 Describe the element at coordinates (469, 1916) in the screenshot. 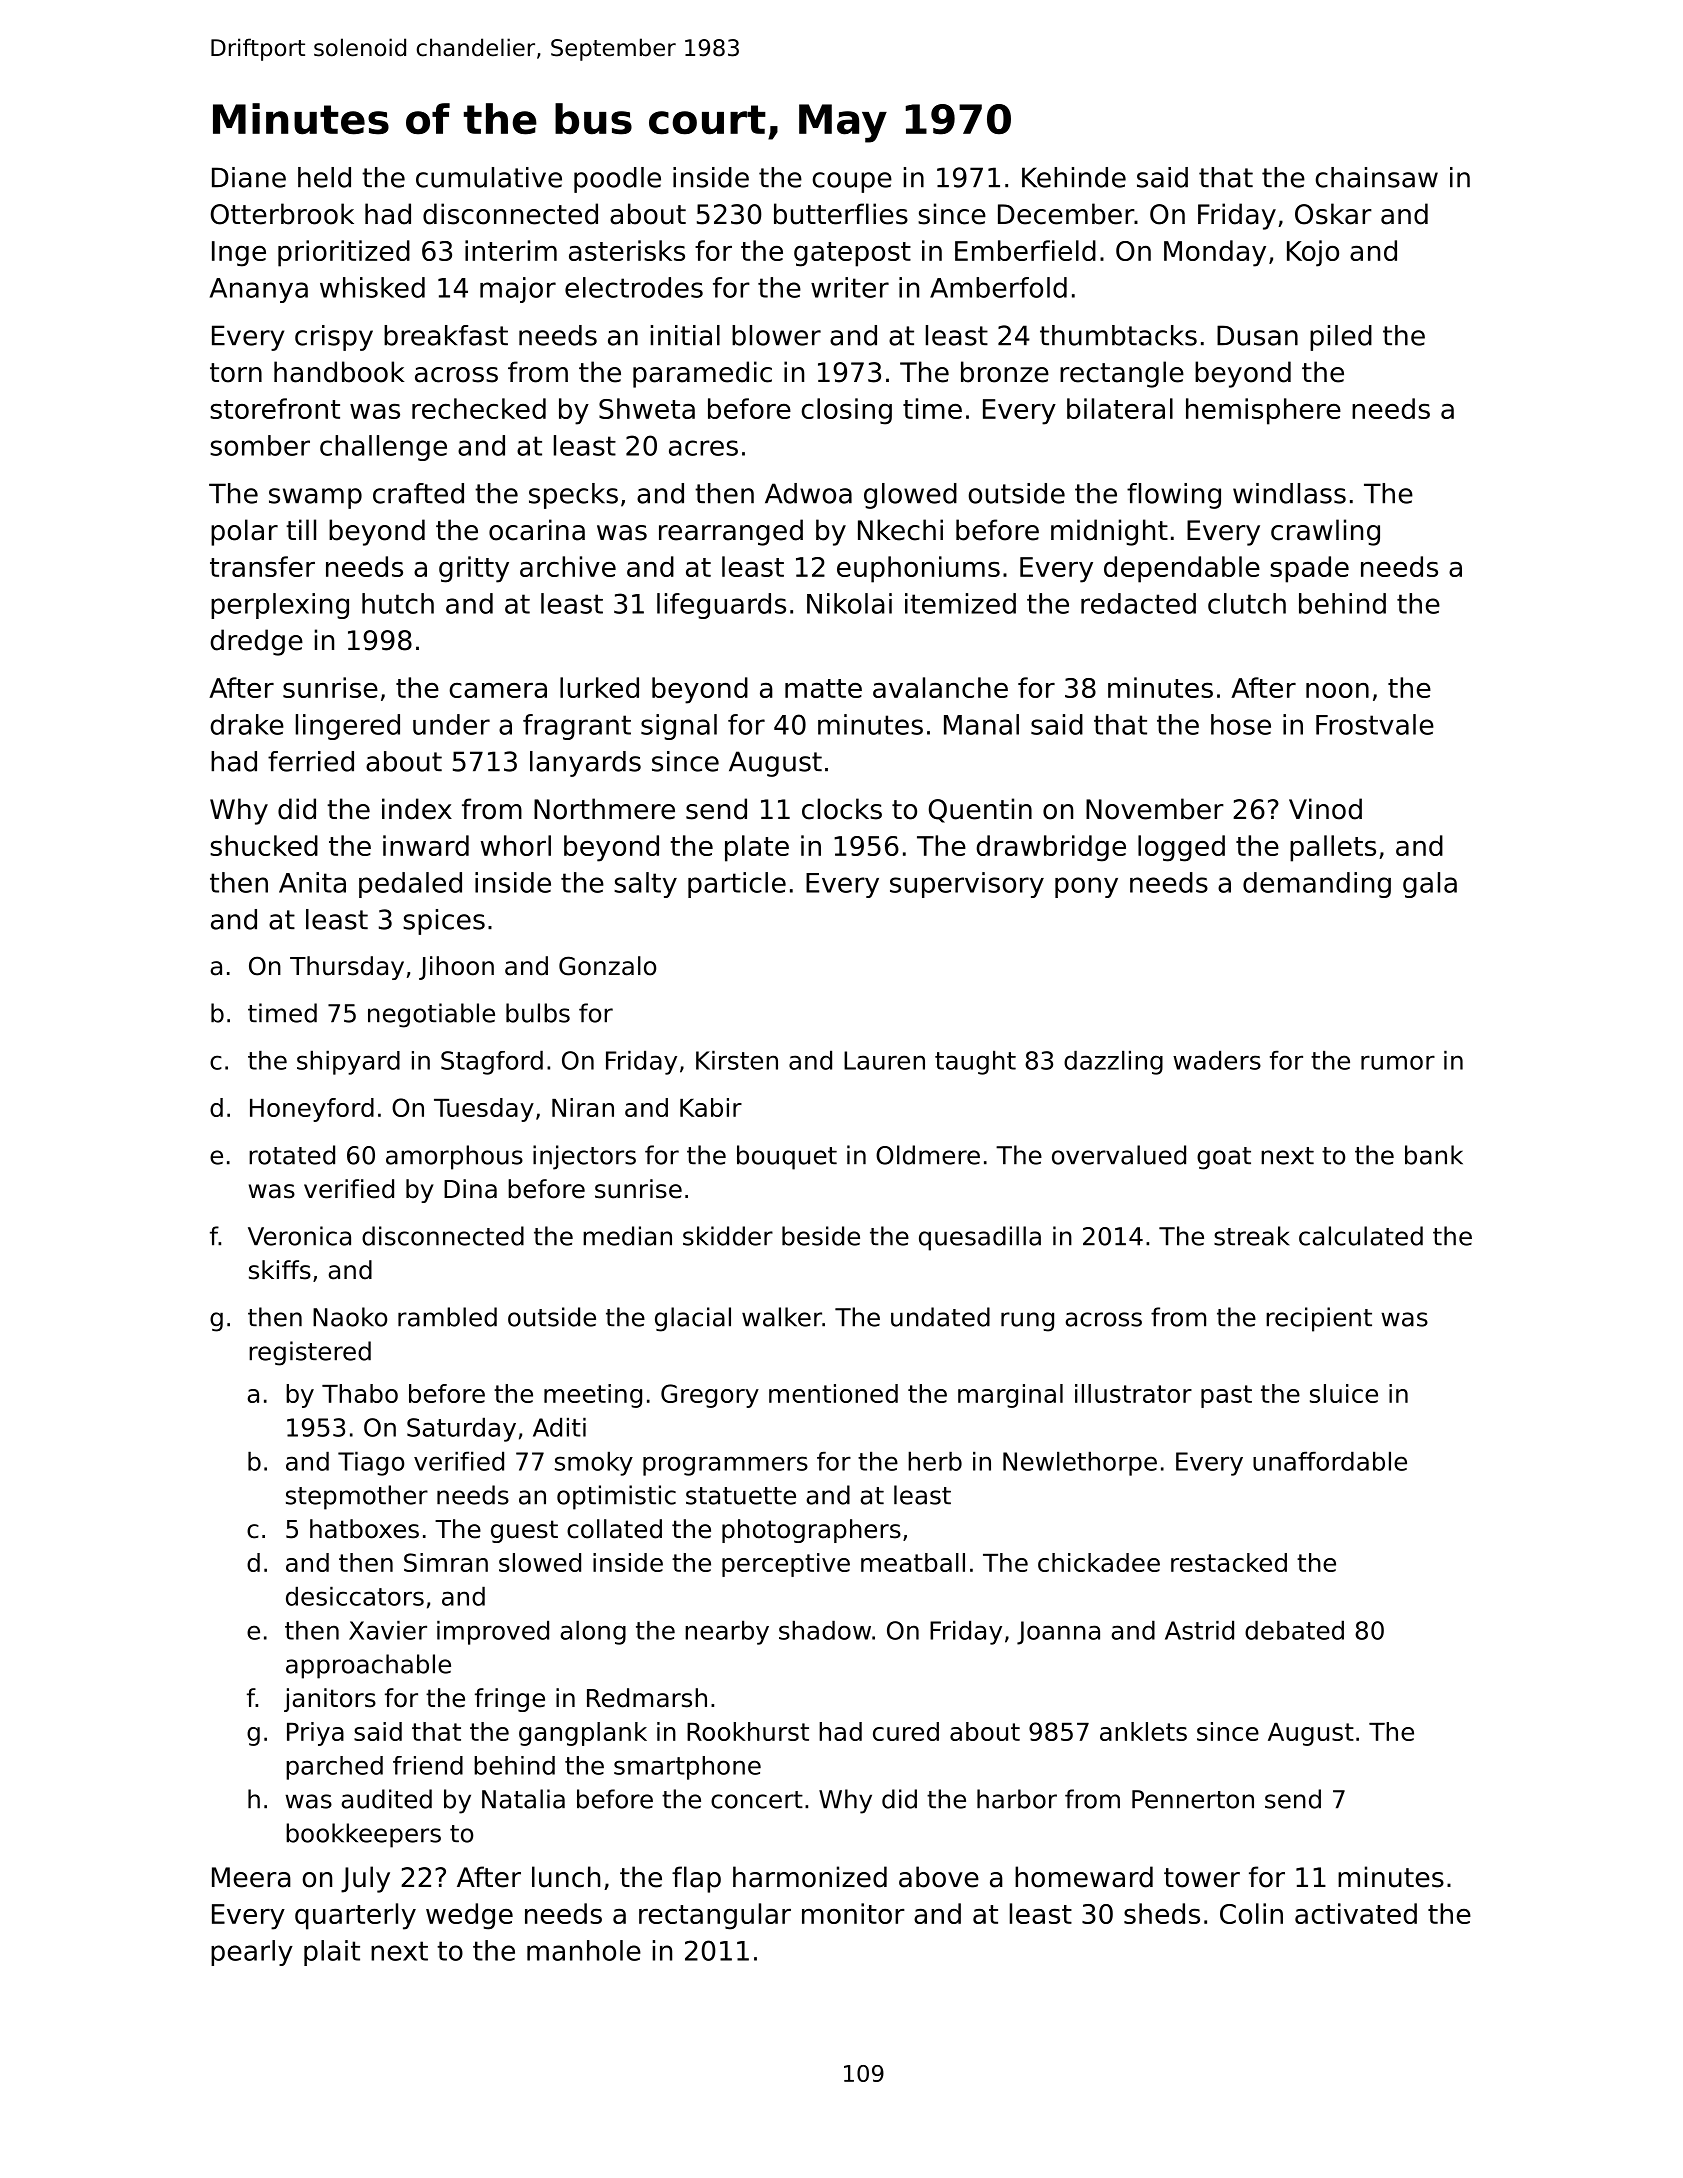

I see `wedge` at that location.
